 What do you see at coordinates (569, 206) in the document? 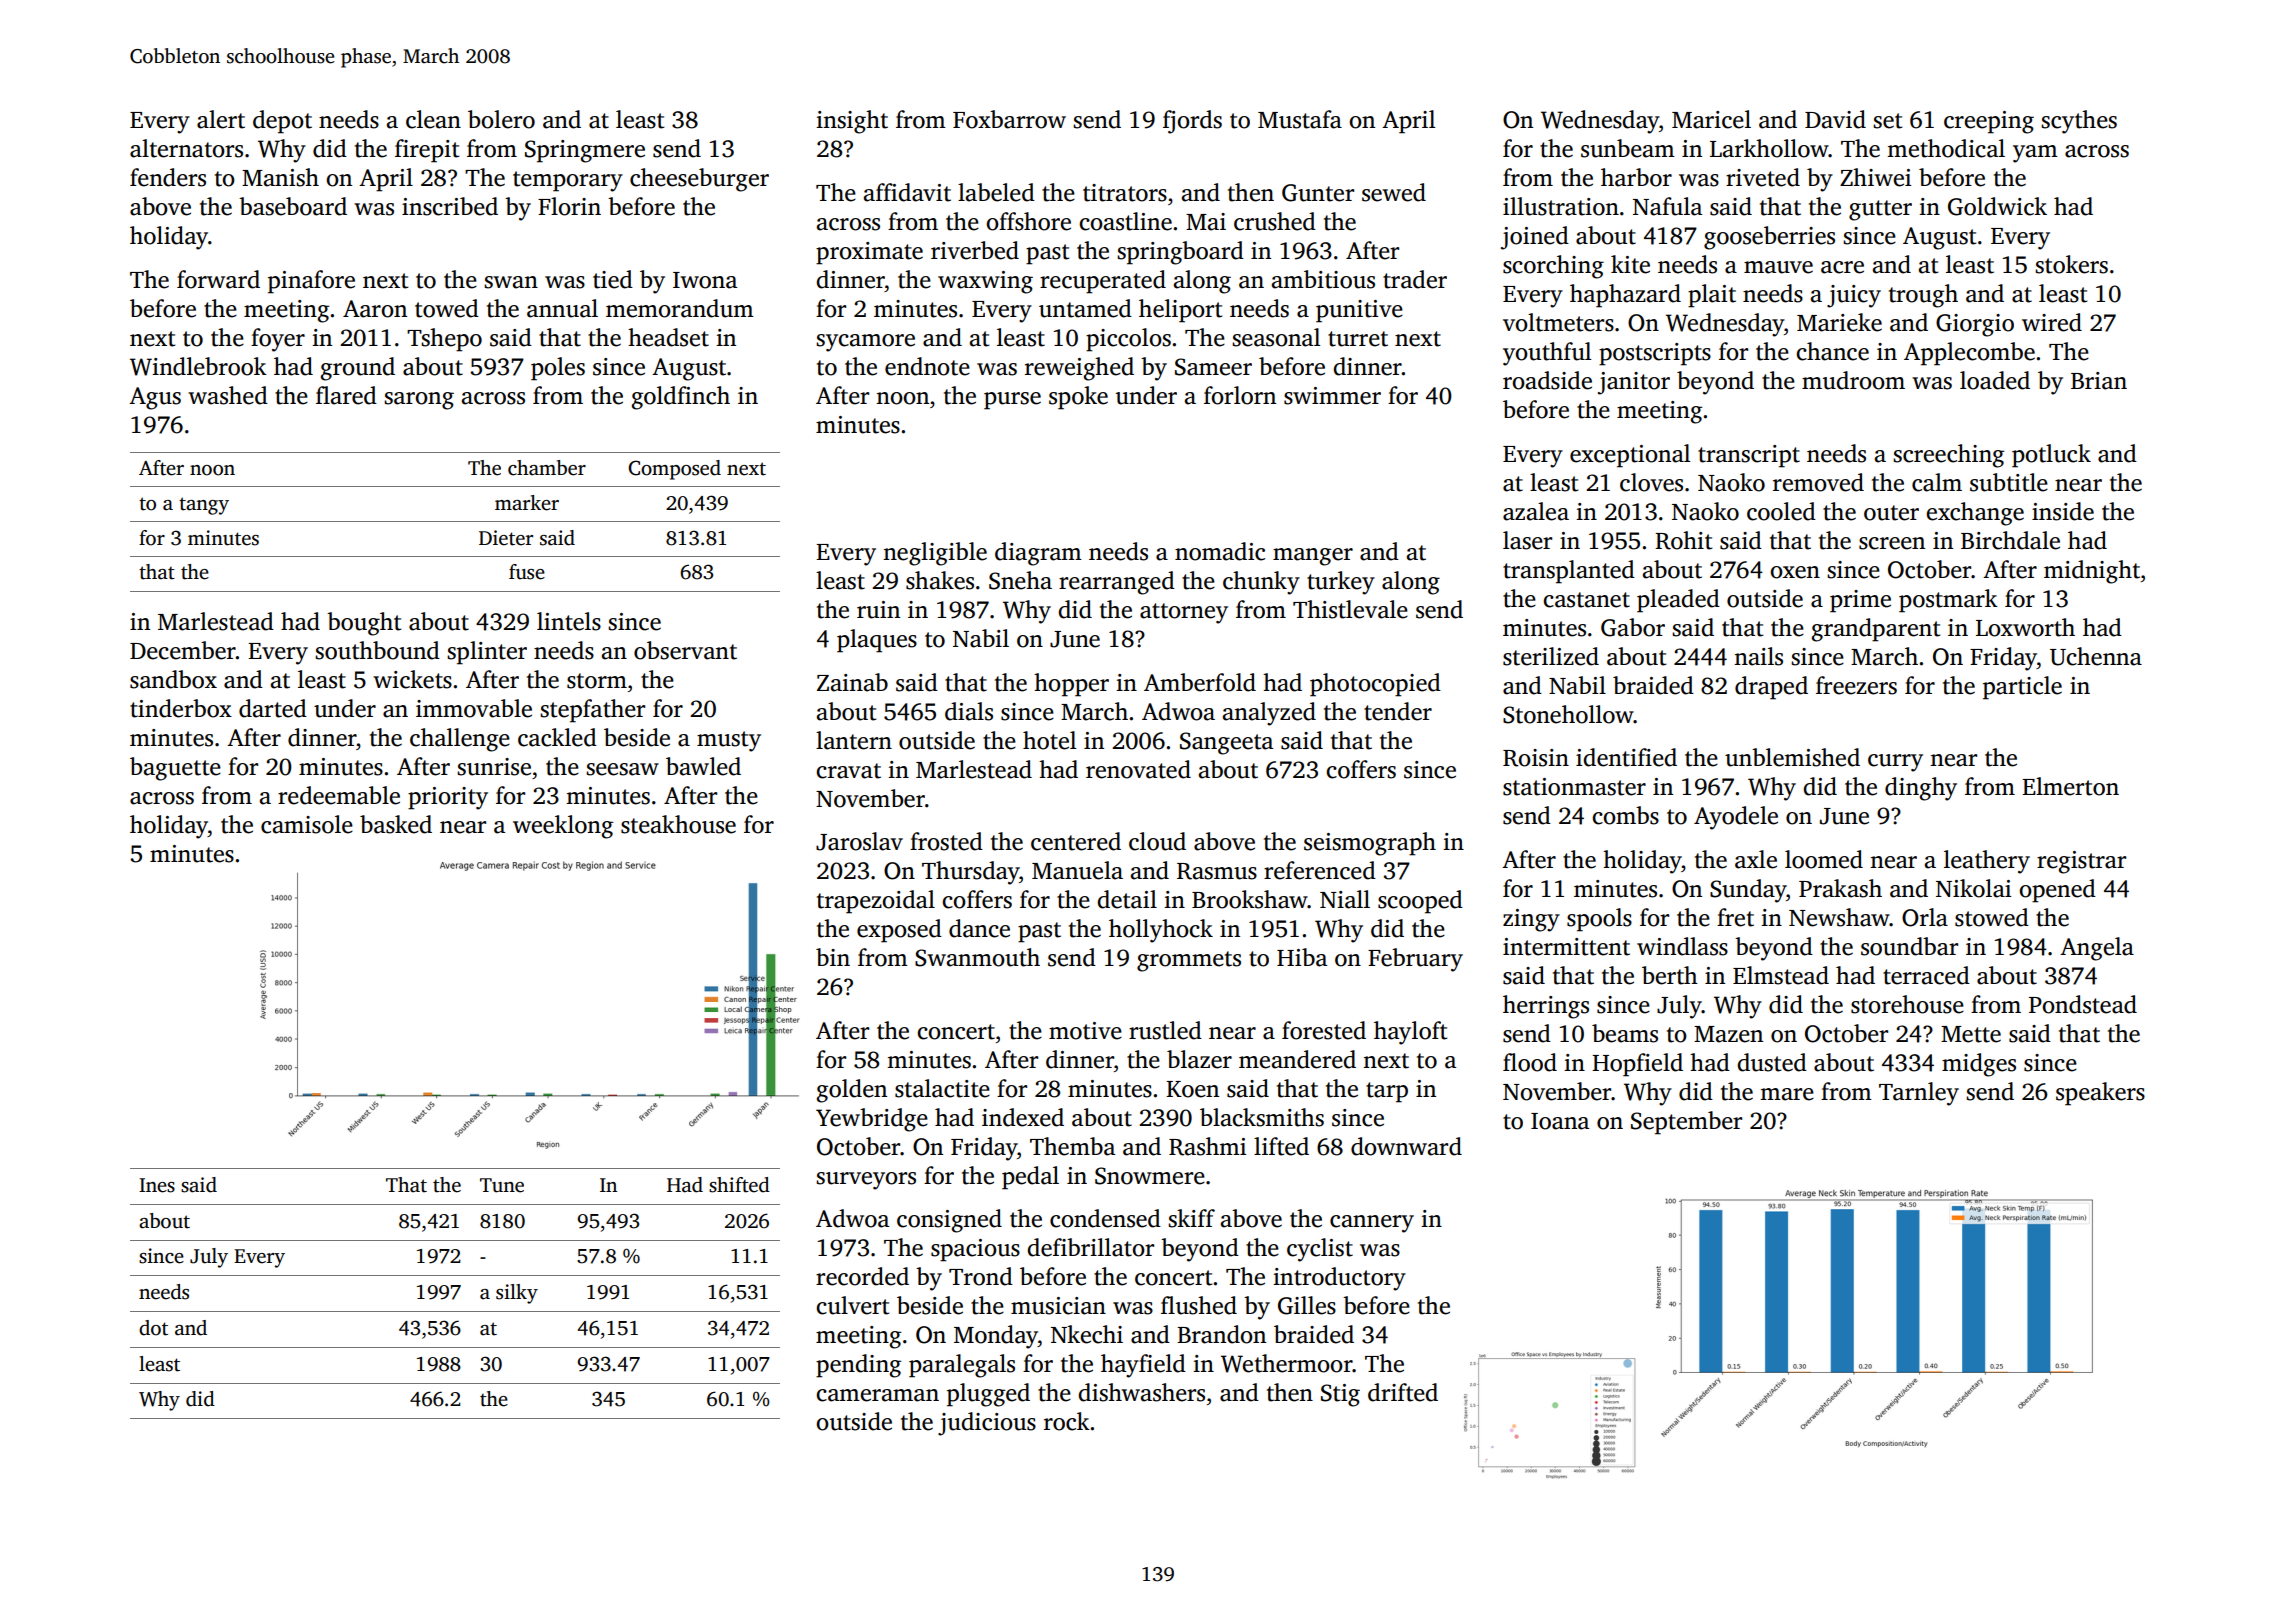
I see `Florin` at bounding box center [569, 206].
